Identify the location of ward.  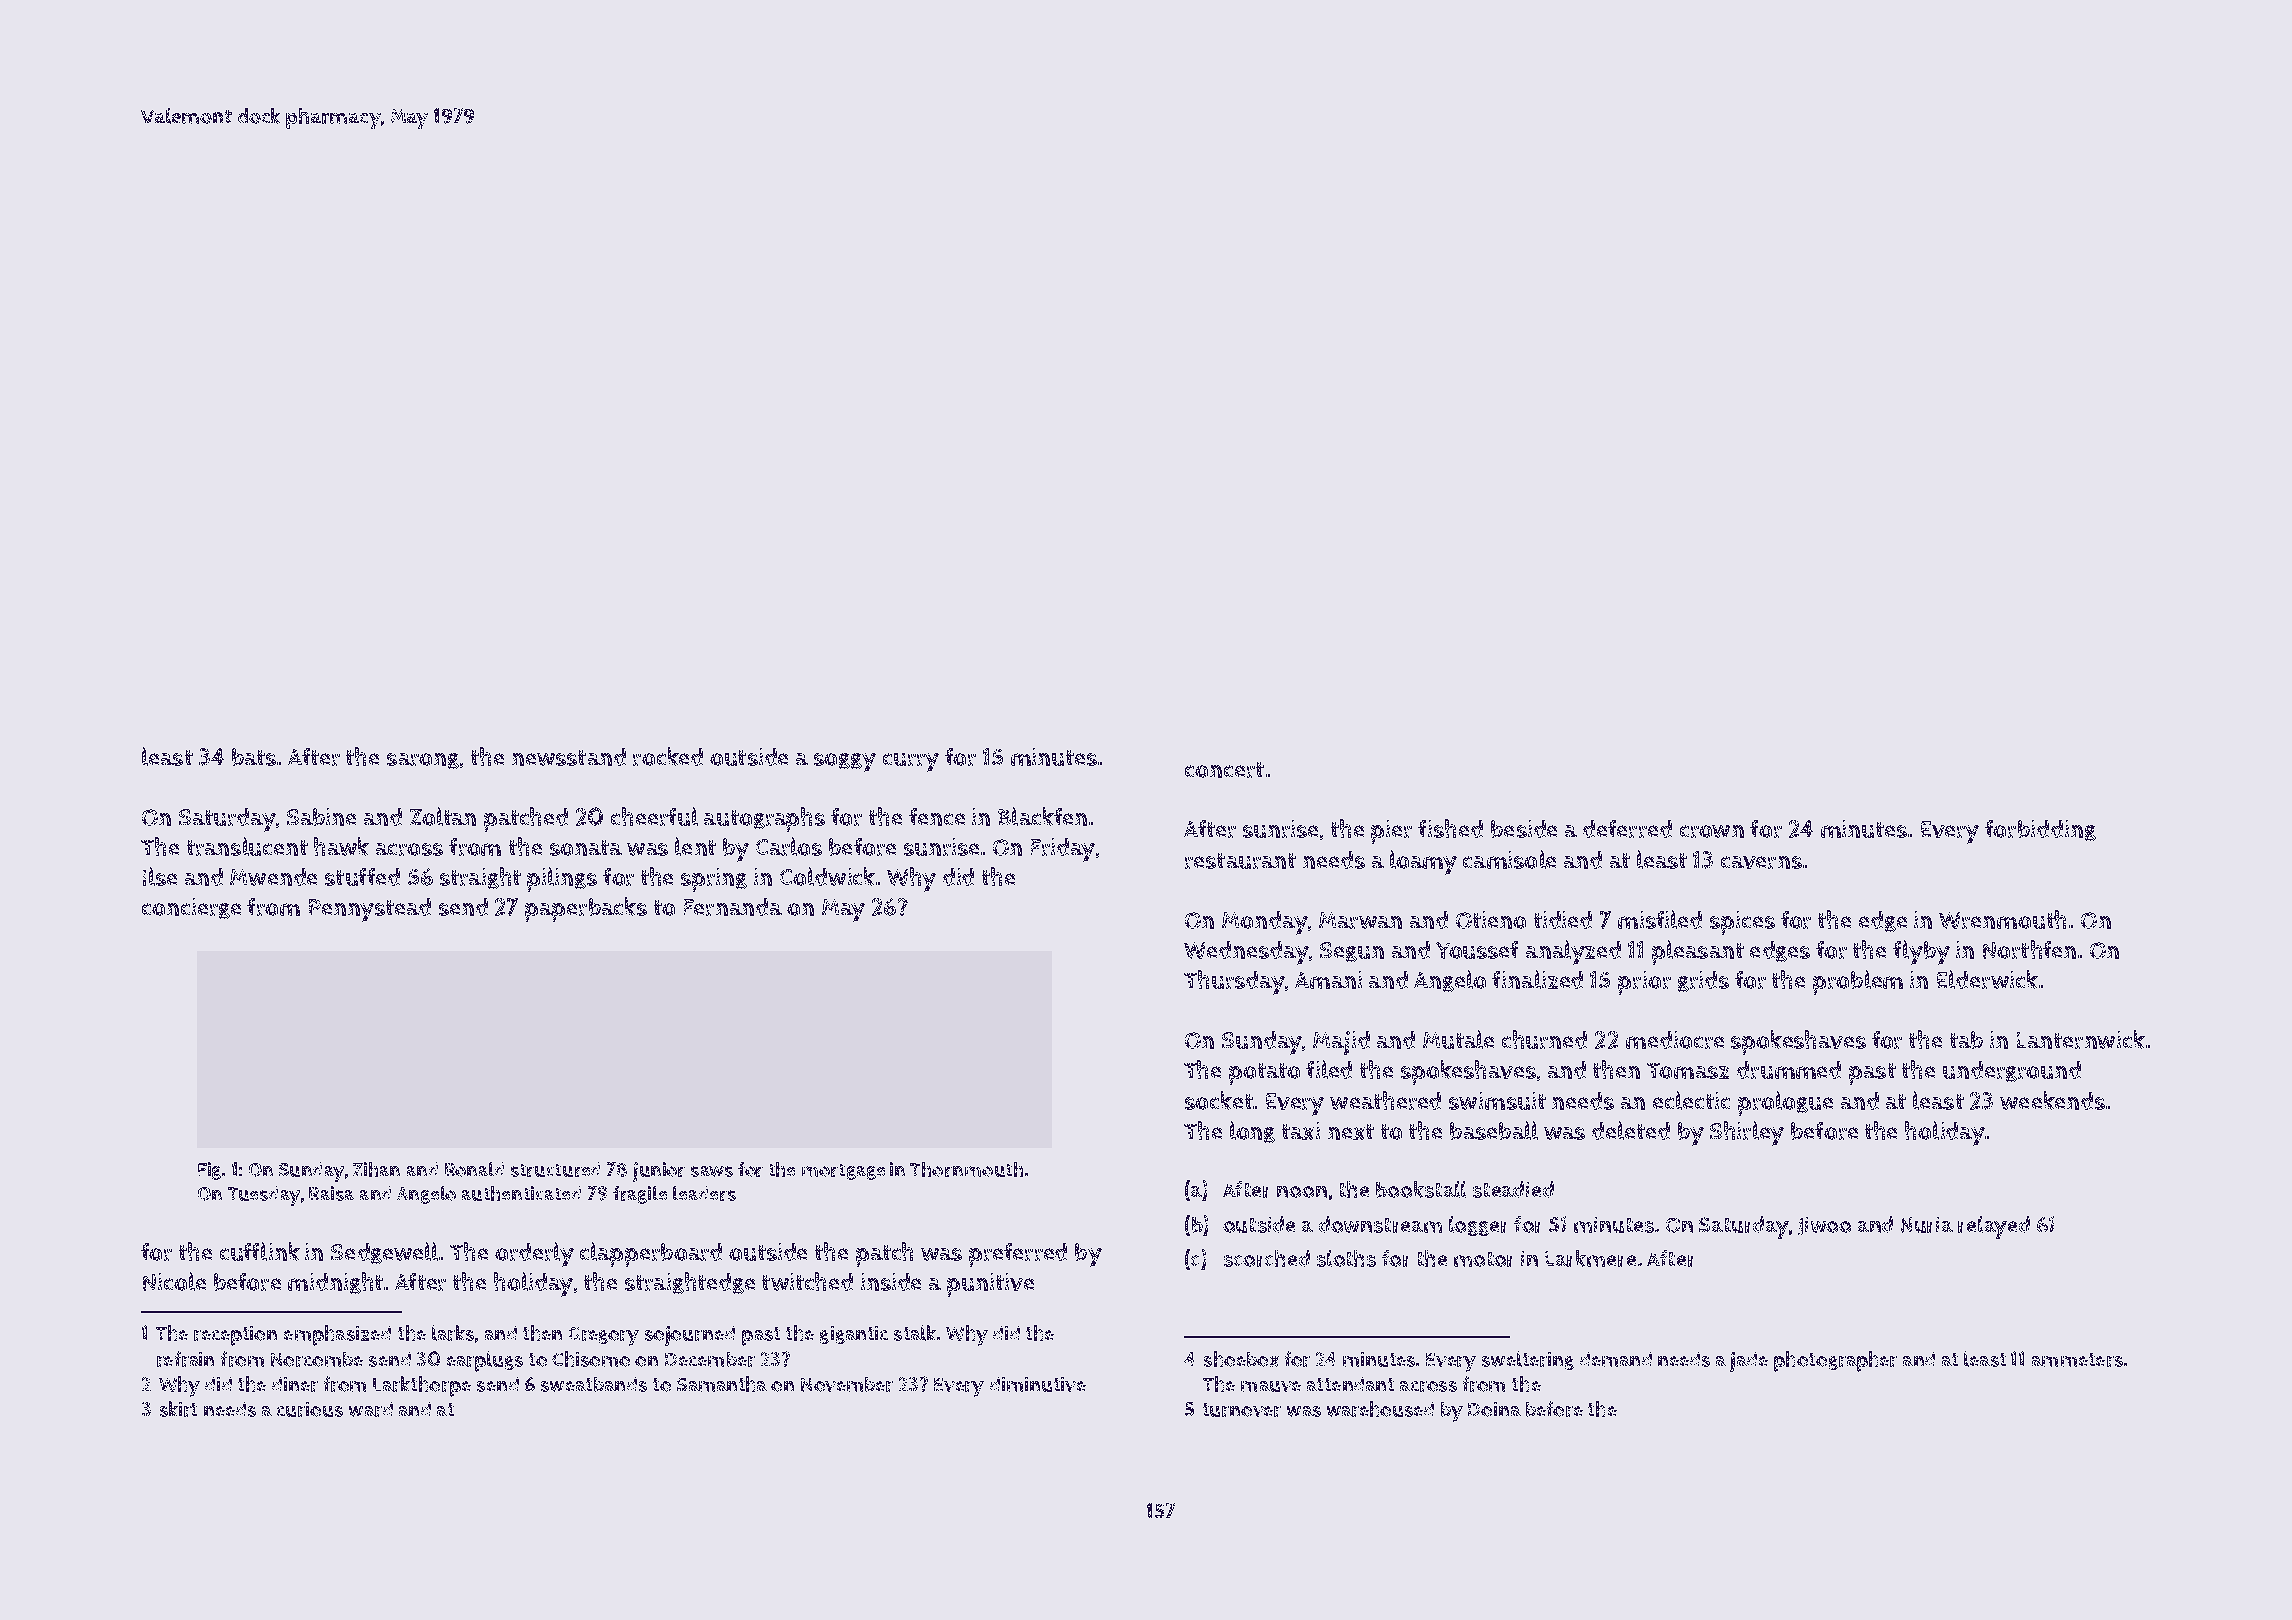
(371, 1409).
